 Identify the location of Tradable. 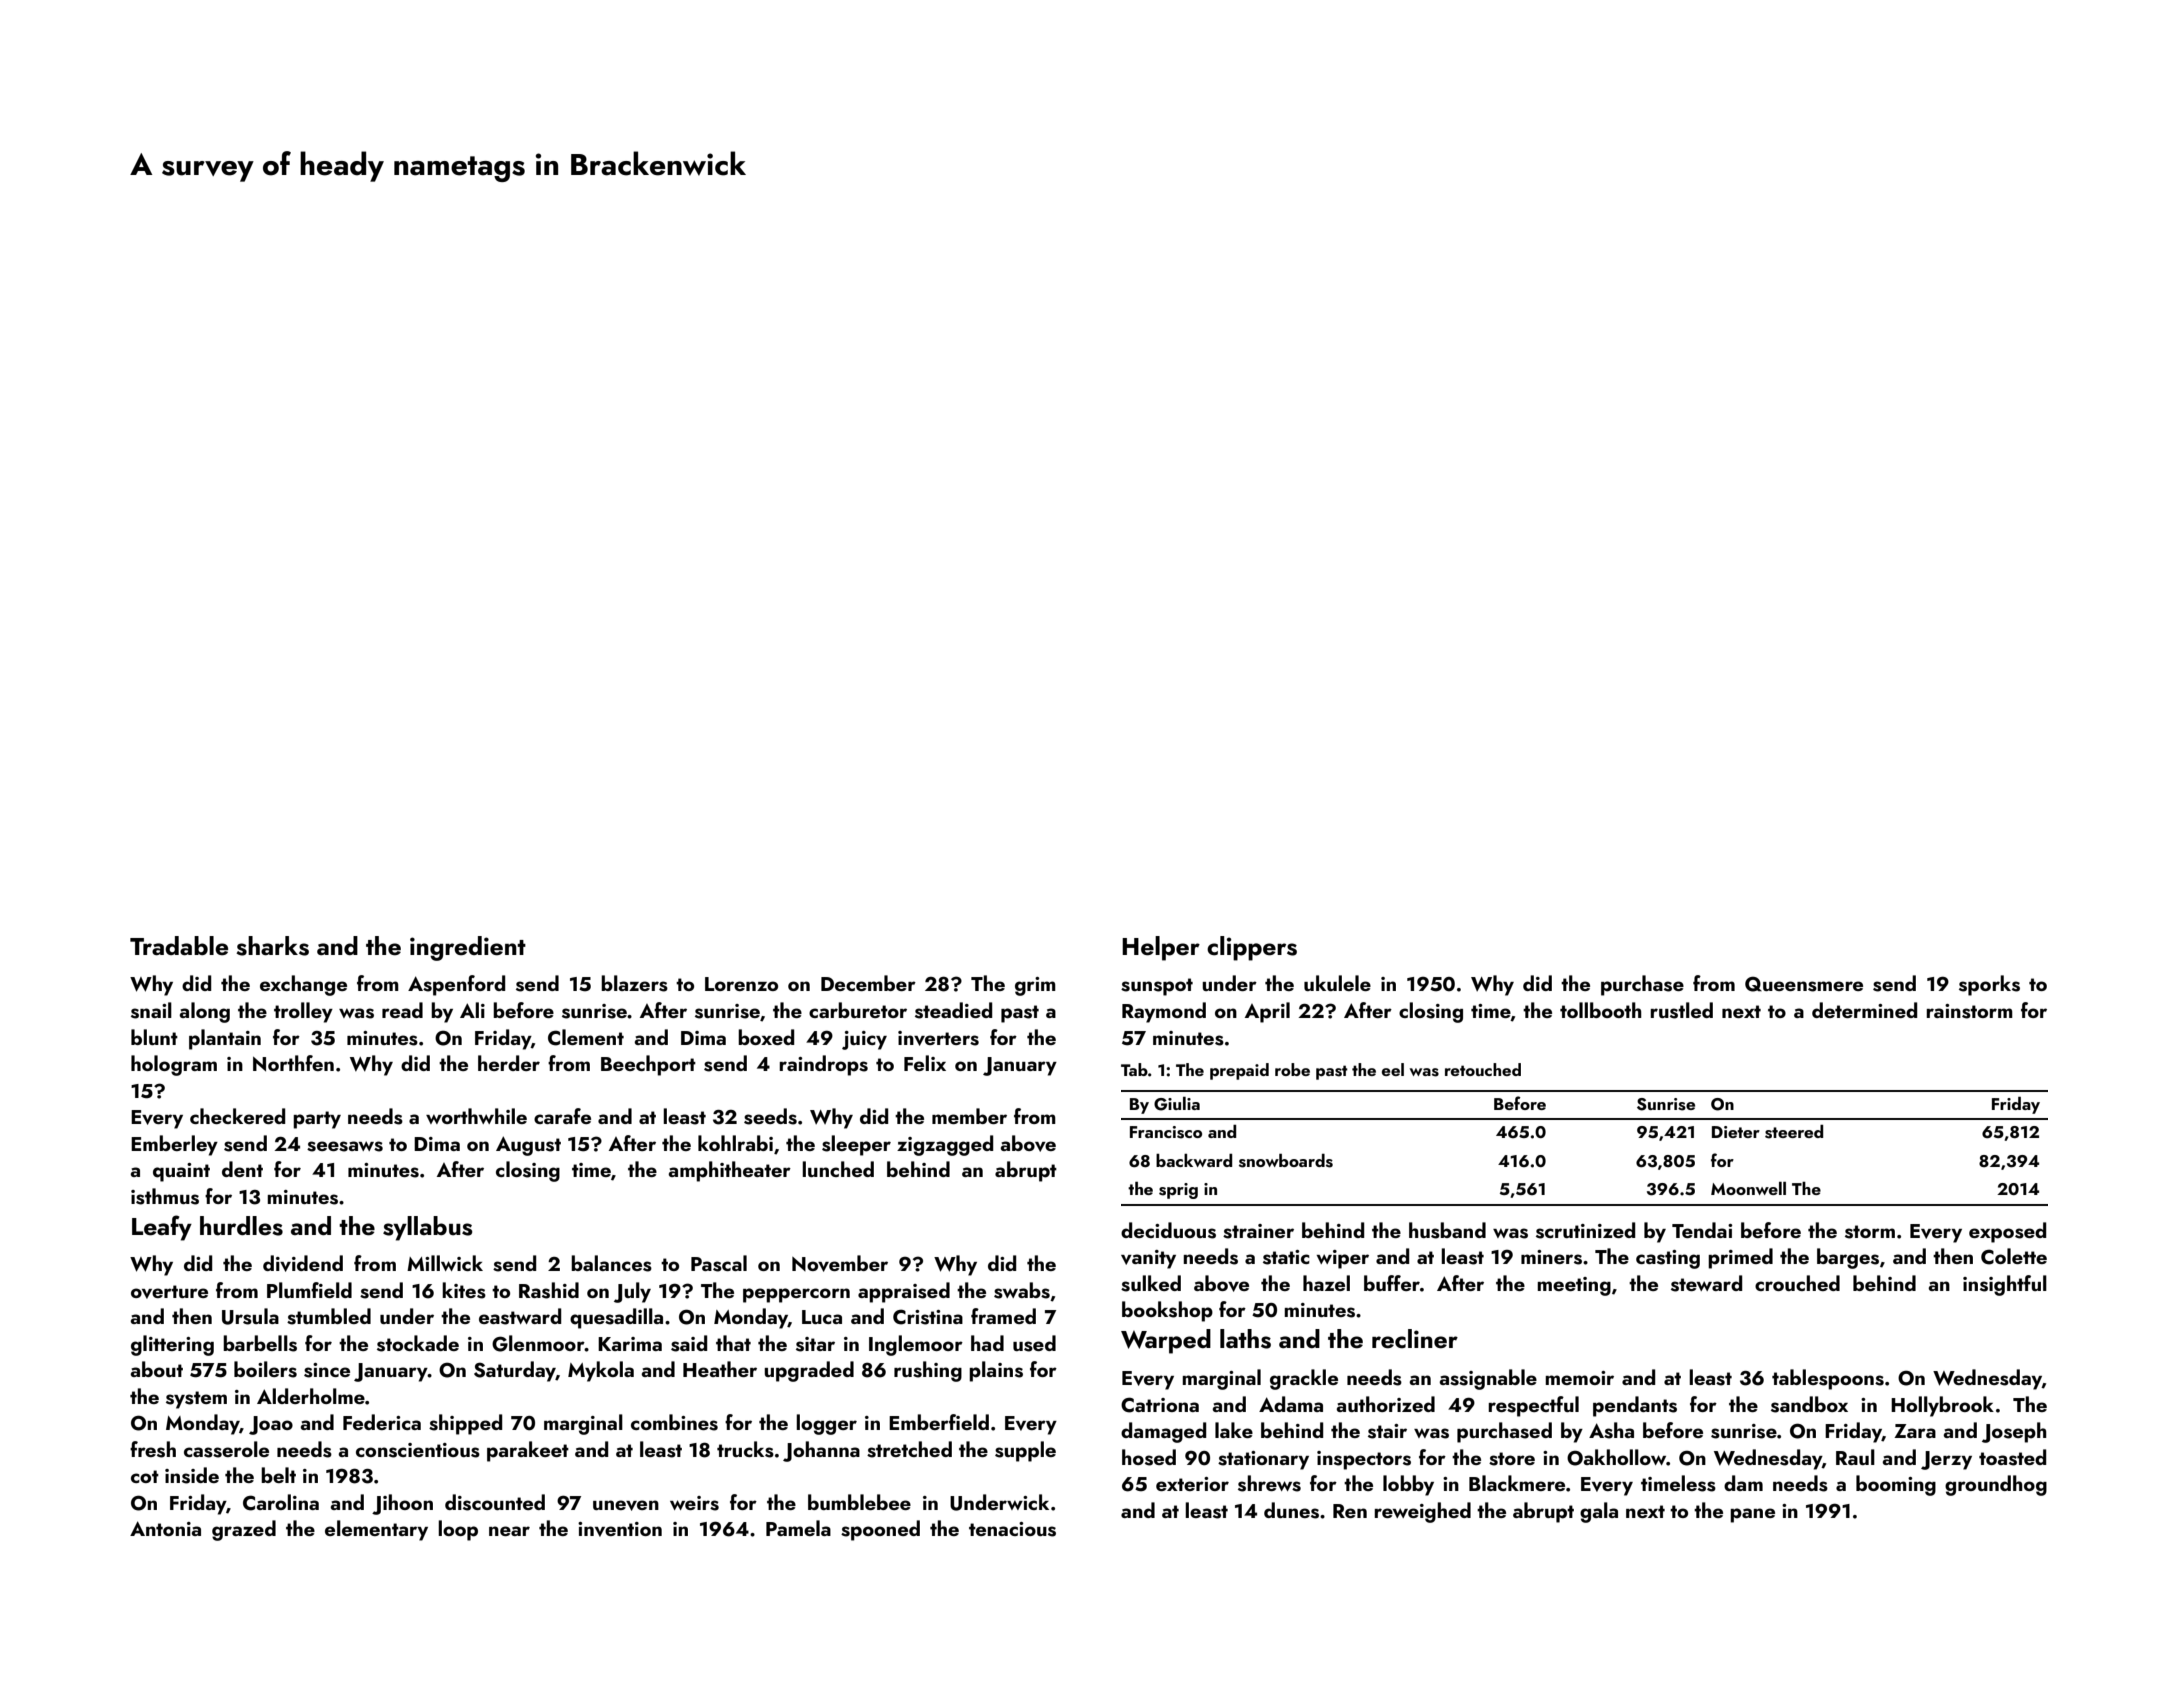
(179, 946).
